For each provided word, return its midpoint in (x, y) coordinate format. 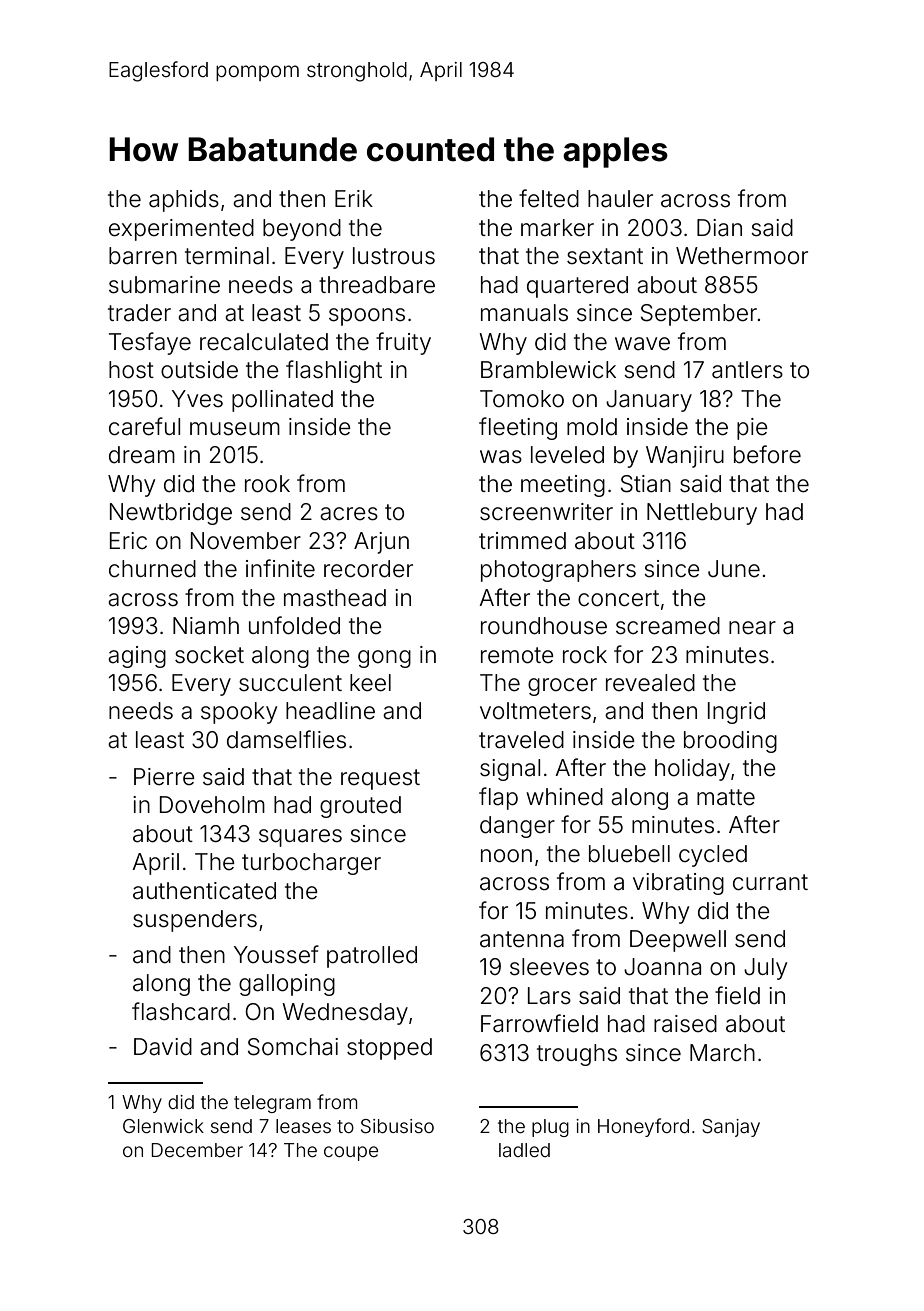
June (734, 569)
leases (303, 1126)
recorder (368, 569)
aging (137, 657)
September (699, 315)
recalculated (264, 342)
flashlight (334, 371)
